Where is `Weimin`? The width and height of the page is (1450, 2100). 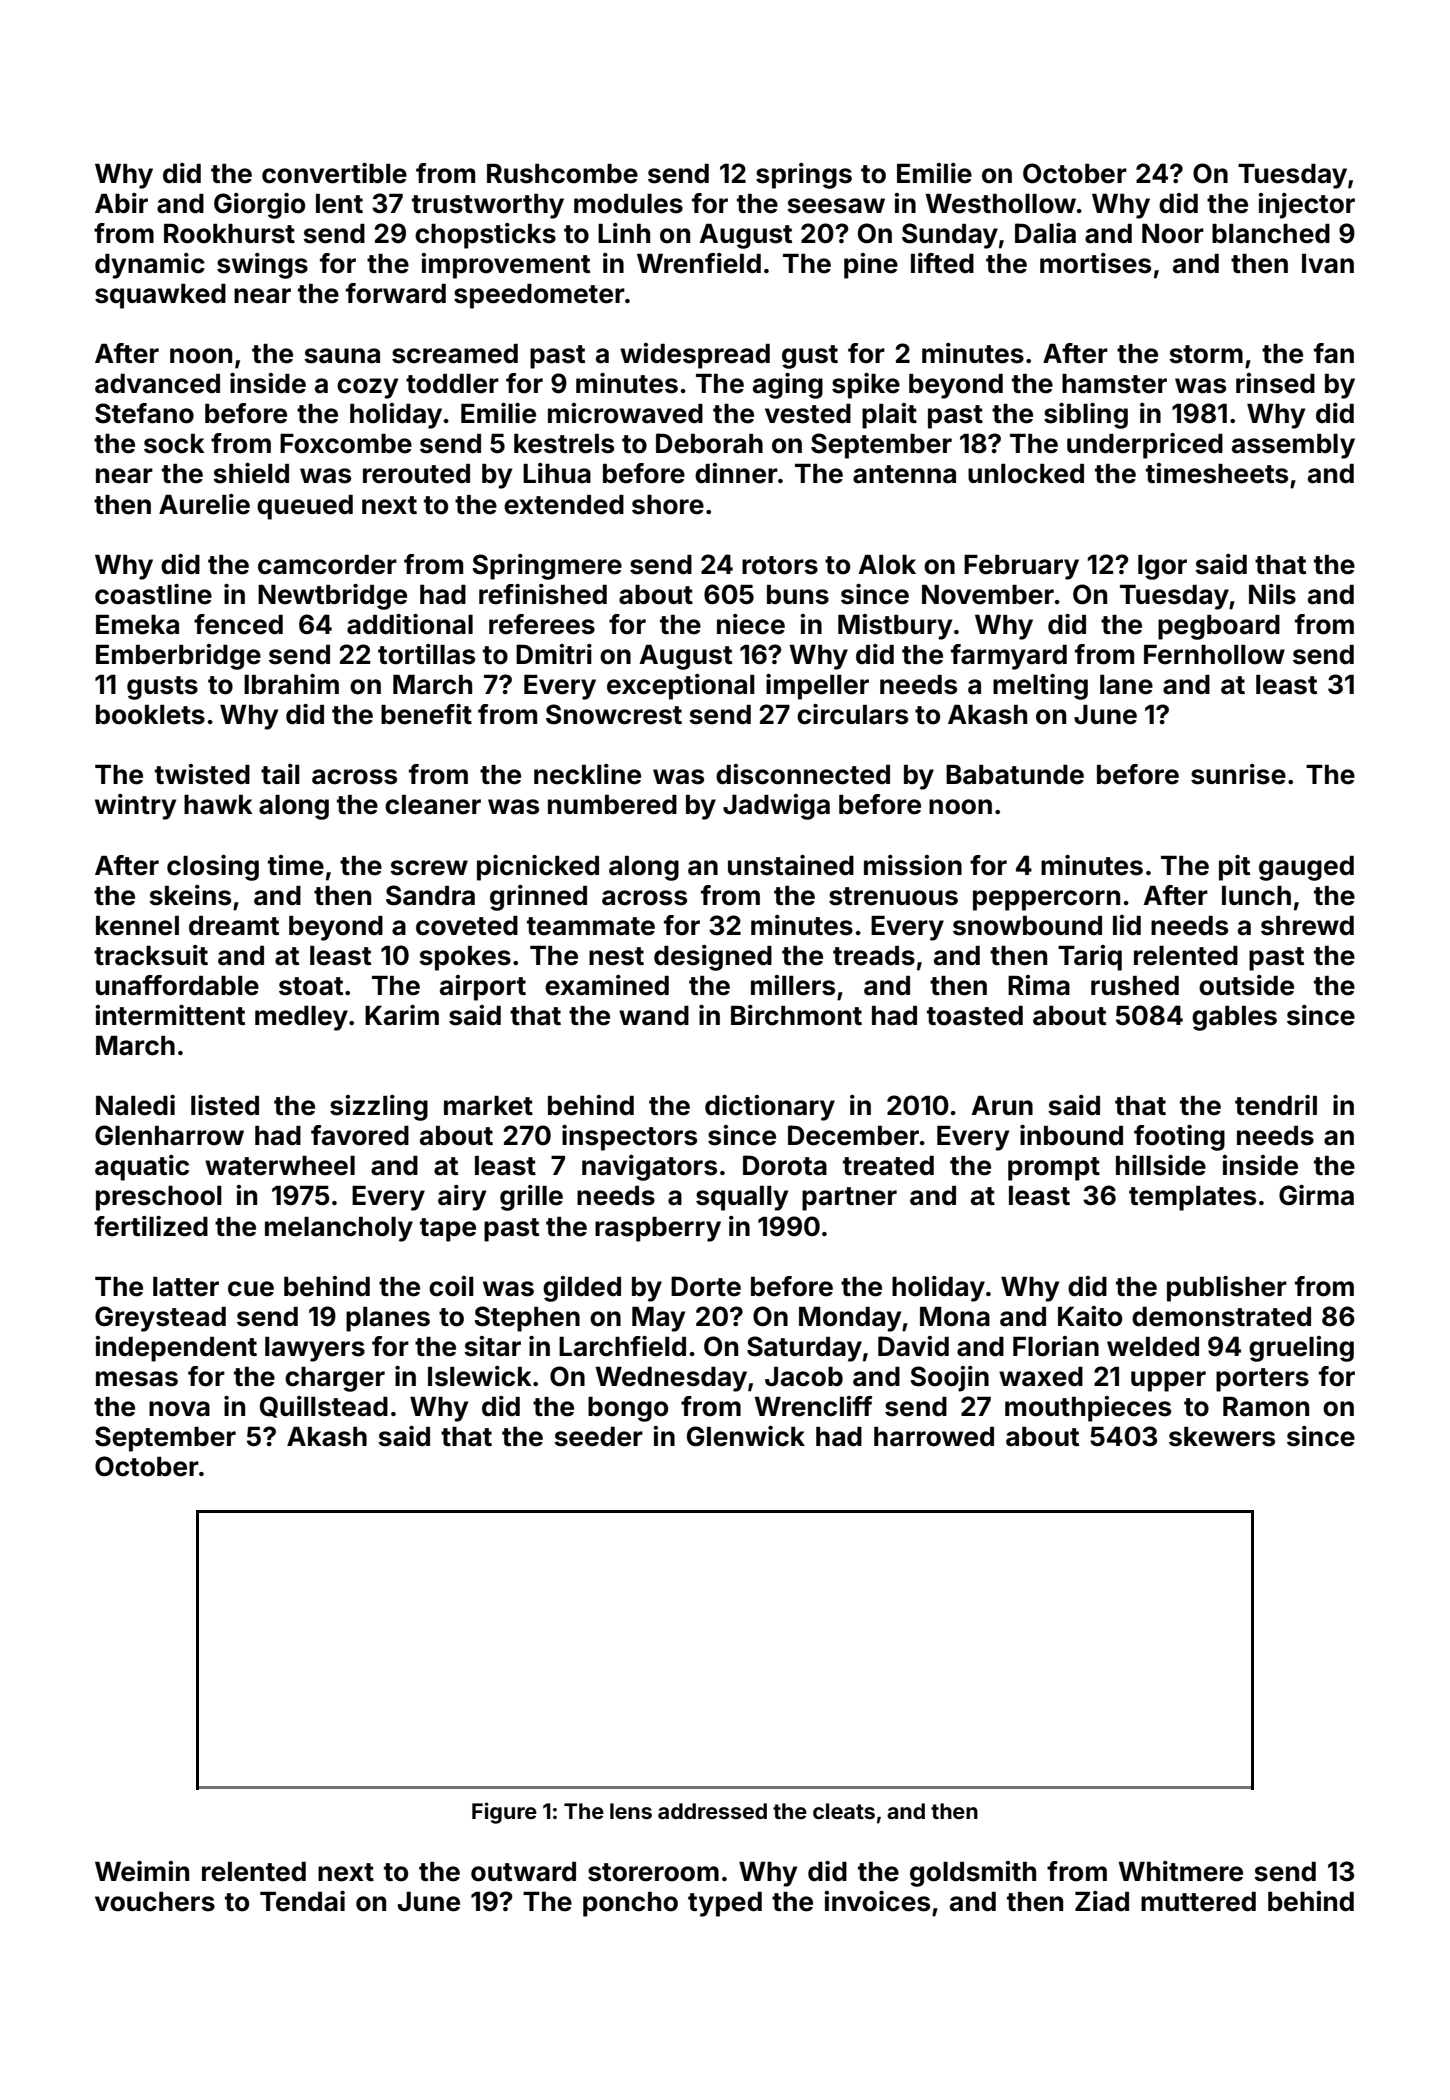
Weimin is located at coordinates (142, 1871).
